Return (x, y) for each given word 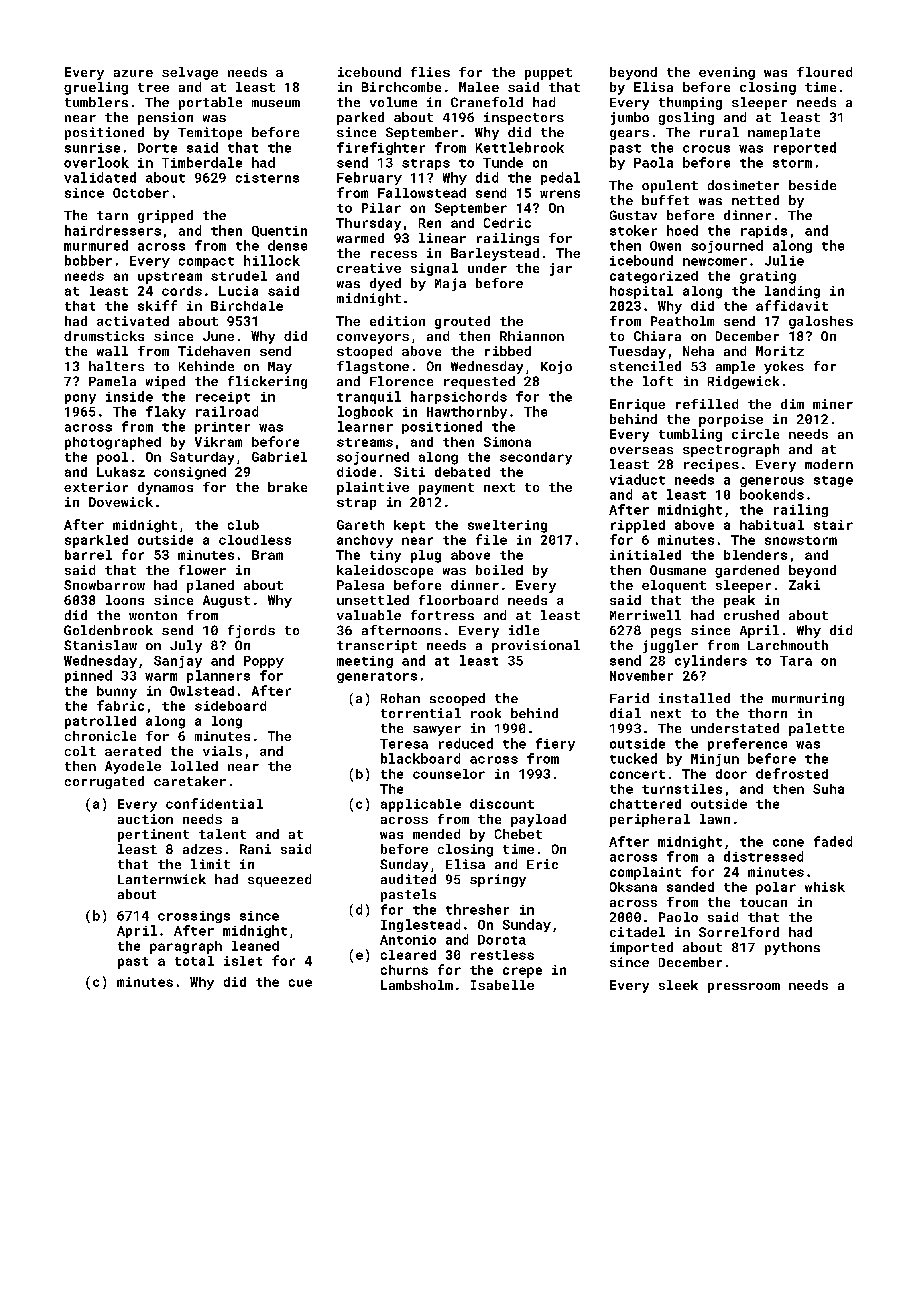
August (226, 601)
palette (816, 729)
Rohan (400, 698)
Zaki (804, 585)
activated (133, 321)
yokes (784, 367)
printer (222, 428)
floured (824, 72)
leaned (255, 946)
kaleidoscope (385, 571)
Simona (507, 442)
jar (561, 269)
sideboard (230, 706)
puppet (548, 74)
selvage (190, 73)
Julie (784, 260)
